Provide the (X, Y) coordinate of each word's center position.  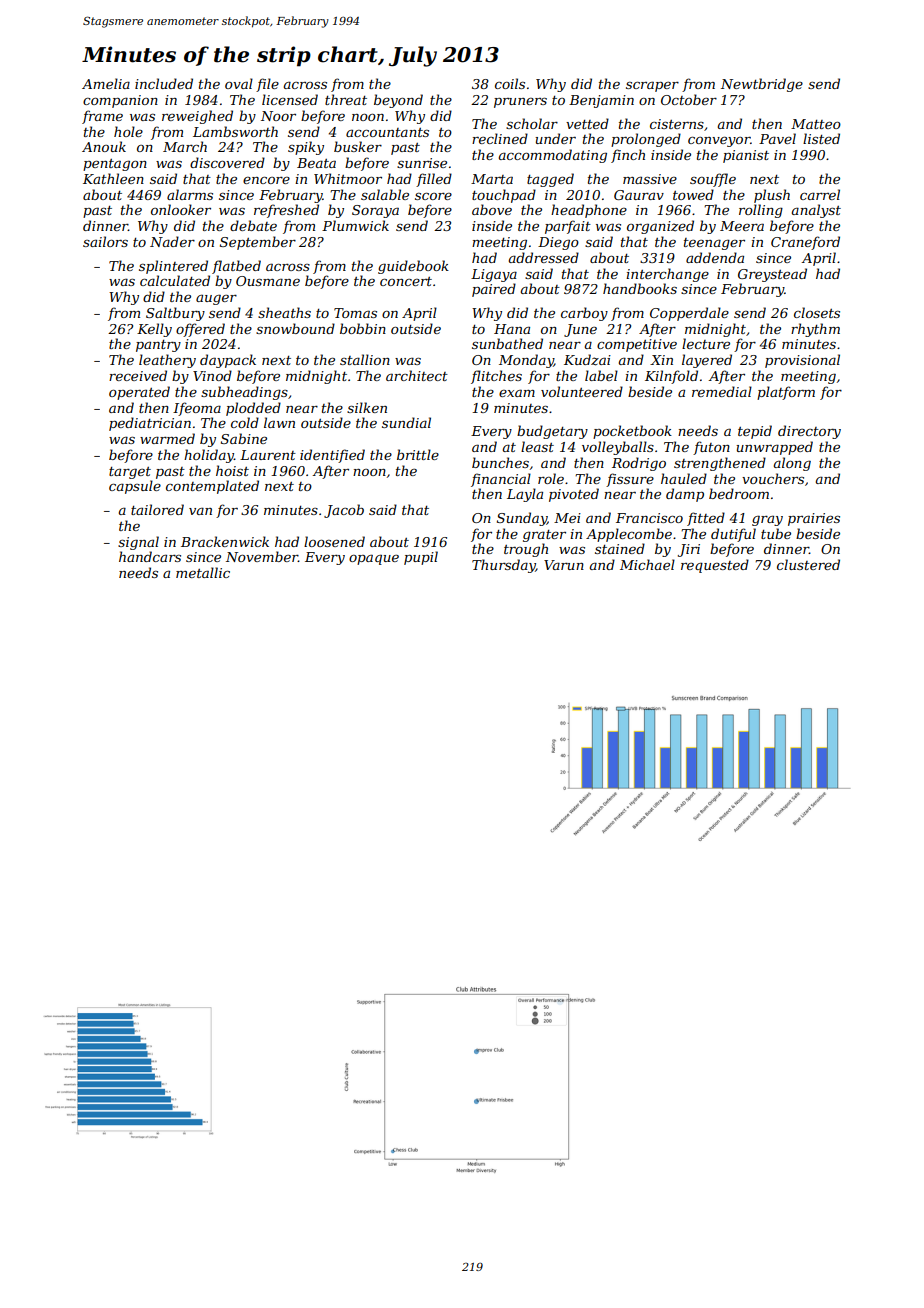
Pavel (777, 138)
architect (417, 375)
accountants (387, 132)
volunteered (582, 391)
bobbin (363, 328)
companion (120, 101)
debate (253, 225)
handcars (150, 556)
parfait (568, 227)
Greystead (772, 275)
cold (245, 422)
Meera (742, 226)
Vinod (212, 375)
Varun (564, 565)
